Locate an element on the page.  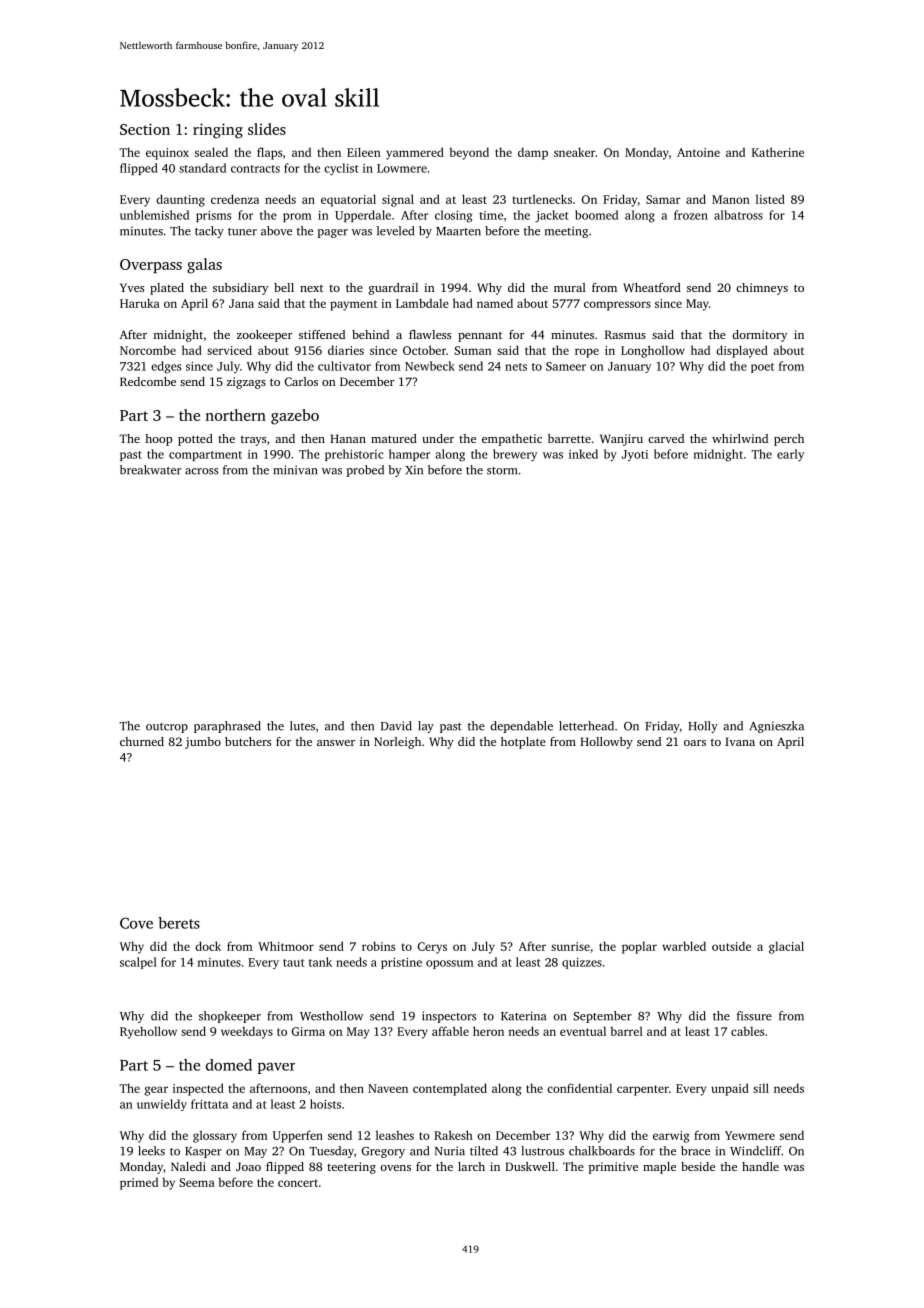
Samar is located at coordinates (663, 199).
